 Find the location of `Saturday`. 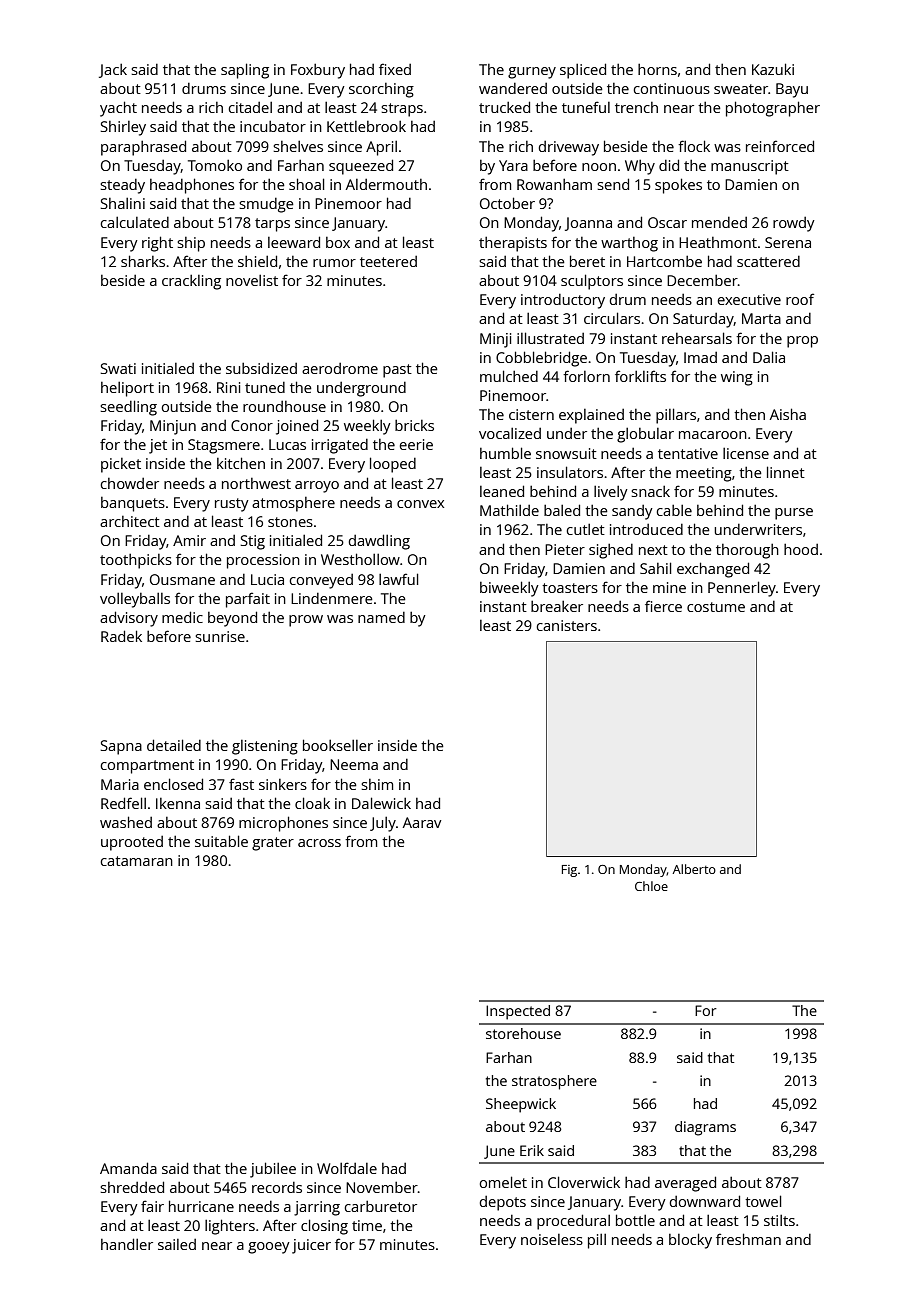

Saturday is located at coordinates (703, 320).
